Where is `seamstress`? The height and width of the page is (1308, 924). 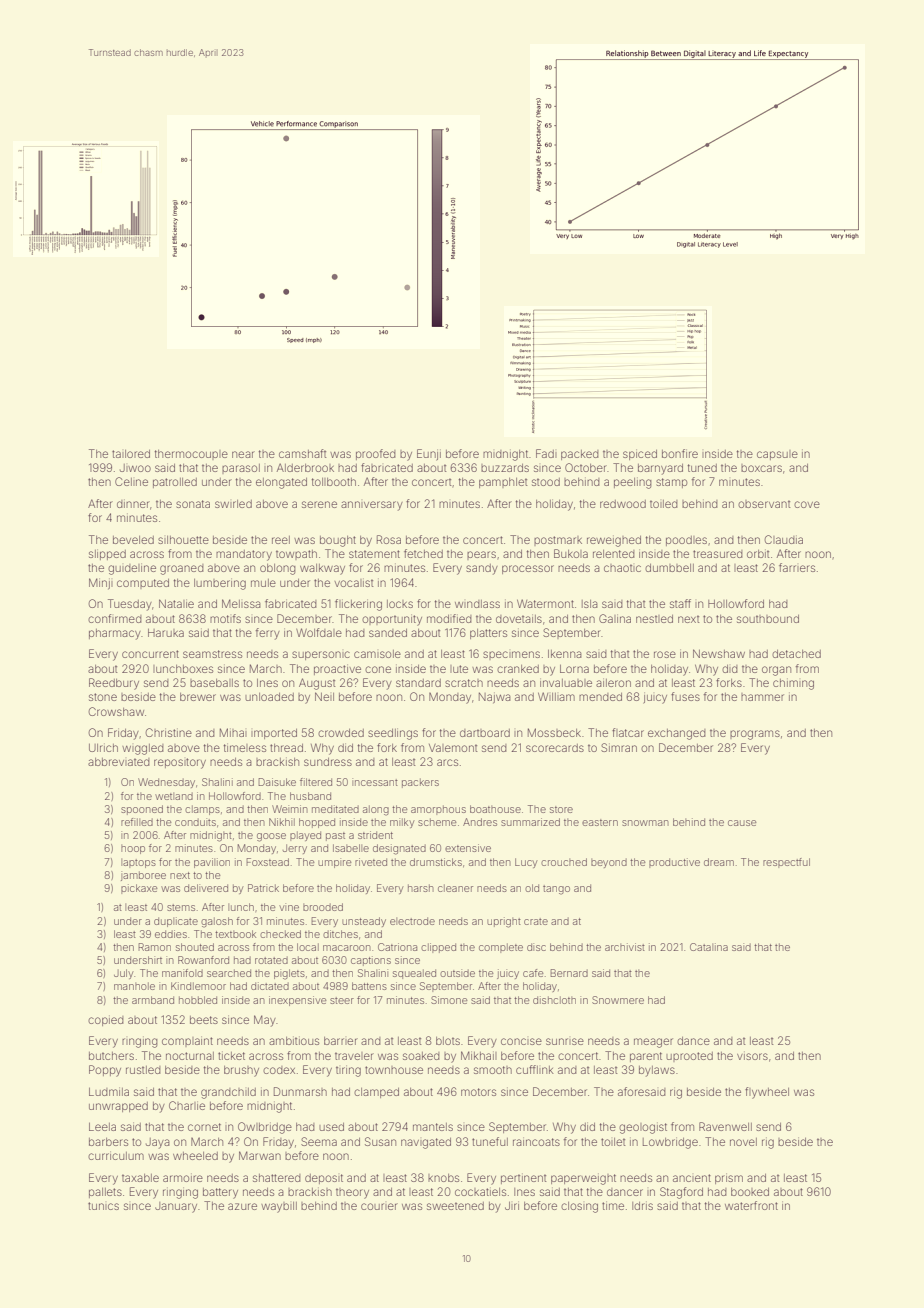 seamstress is located at coordinates (212, 654).
